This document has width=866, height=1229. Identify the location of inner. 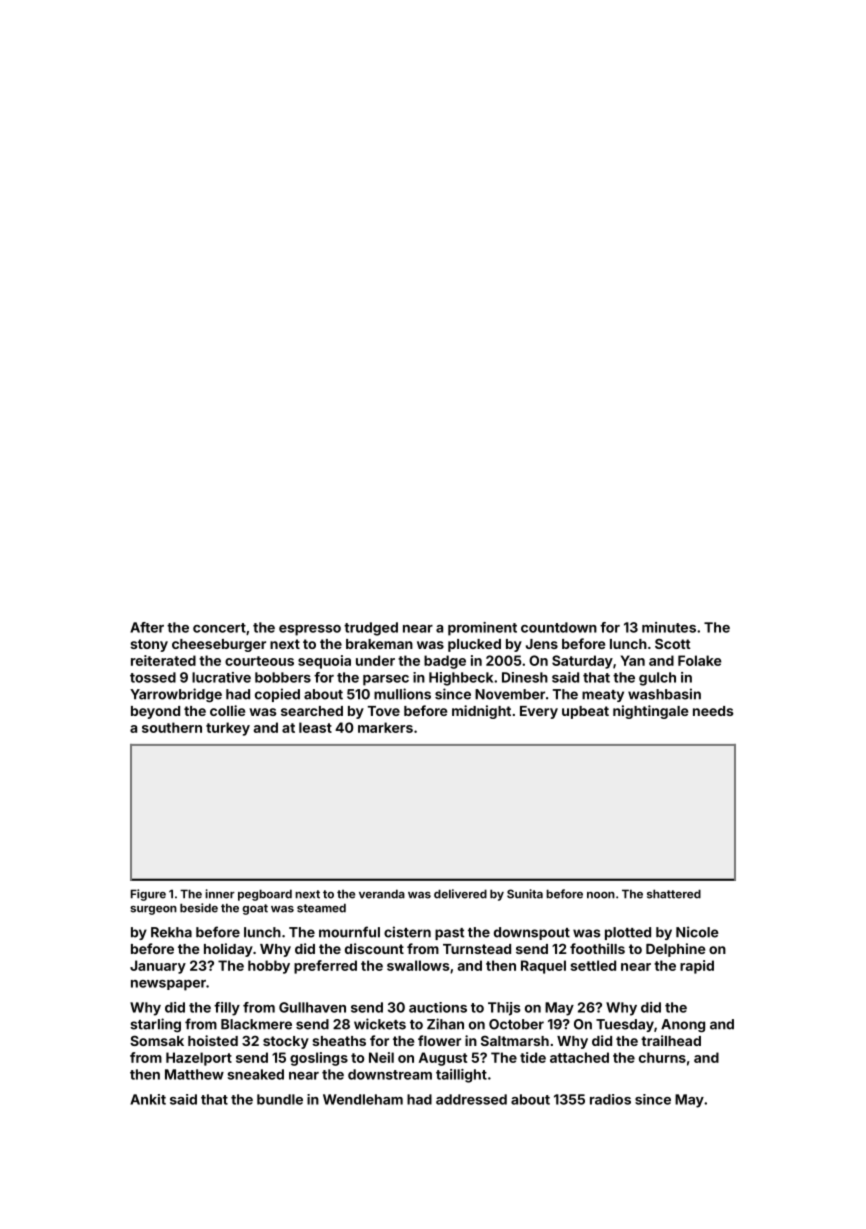
(220, 894).
